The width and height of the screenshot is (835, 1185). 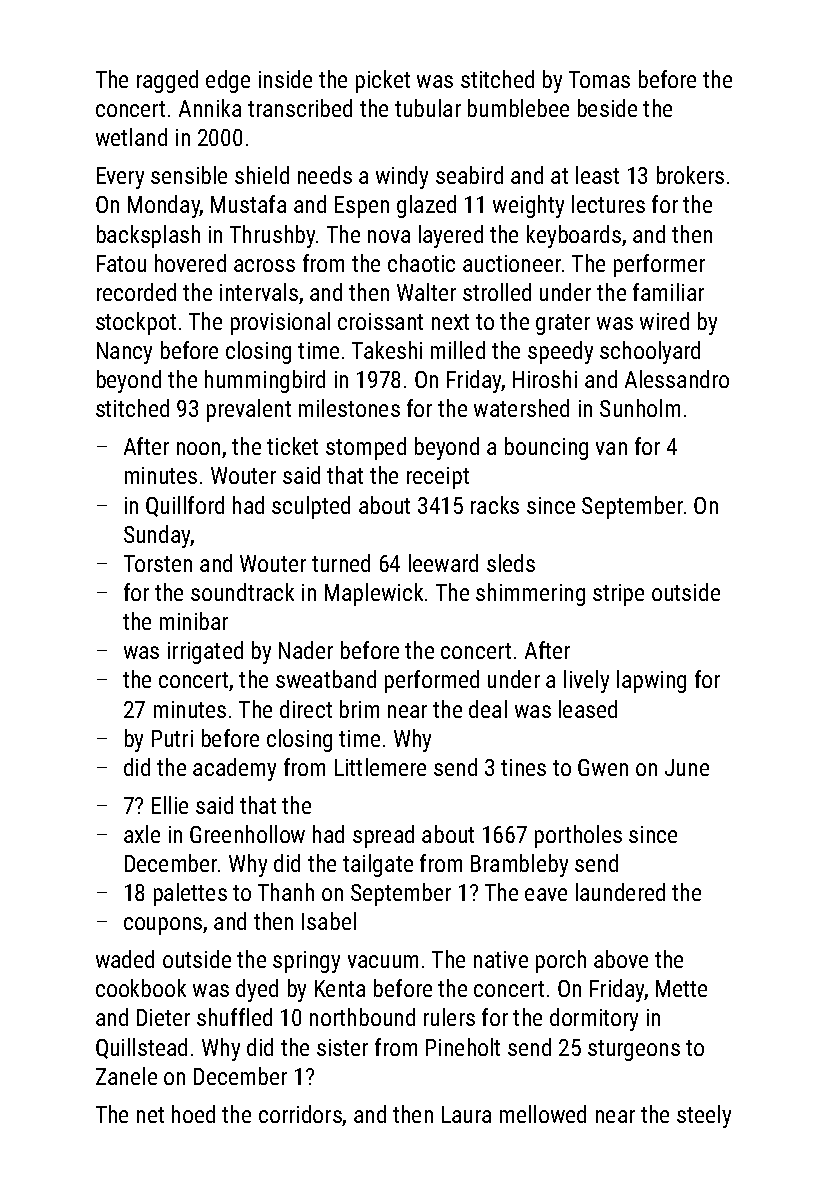 What do you see at coordinates (163, 1017) in the screenshot?
I see `Dieter` at bounding box center [163, 1017].
